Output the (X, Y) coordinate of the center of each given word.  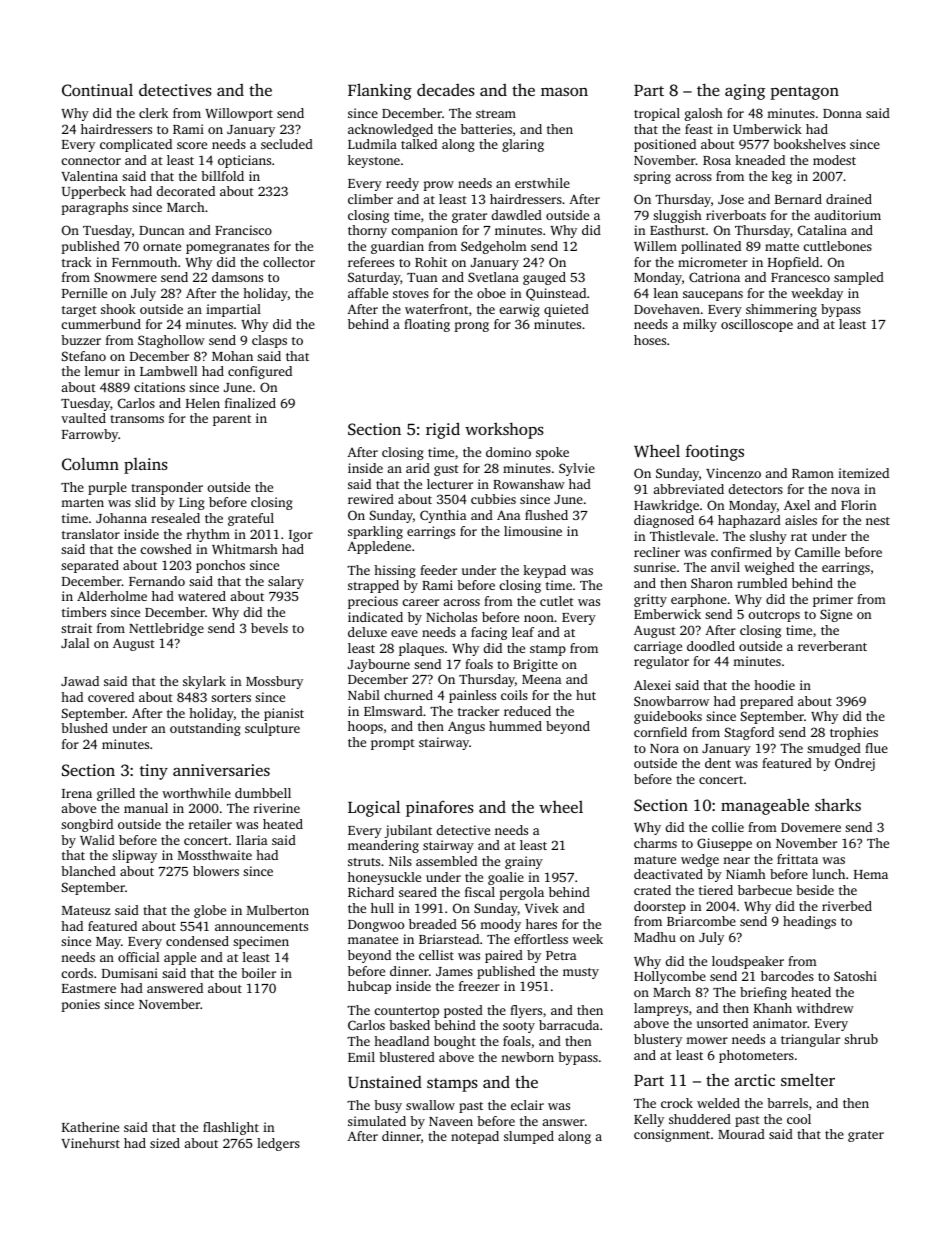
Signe (836, 615)
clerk (153, 113)
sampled (859, 278)
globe (210, 911)
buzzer (81, 340)
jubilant (408, 831)
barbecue (765, 890)
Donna (842, 113)
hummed (515, 726)
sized (165, 1143)
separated (90, 566)
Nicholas (451, 617)
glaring (523, 145)
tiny (154, 772)
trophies (854, 733)
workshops (504, 430)
